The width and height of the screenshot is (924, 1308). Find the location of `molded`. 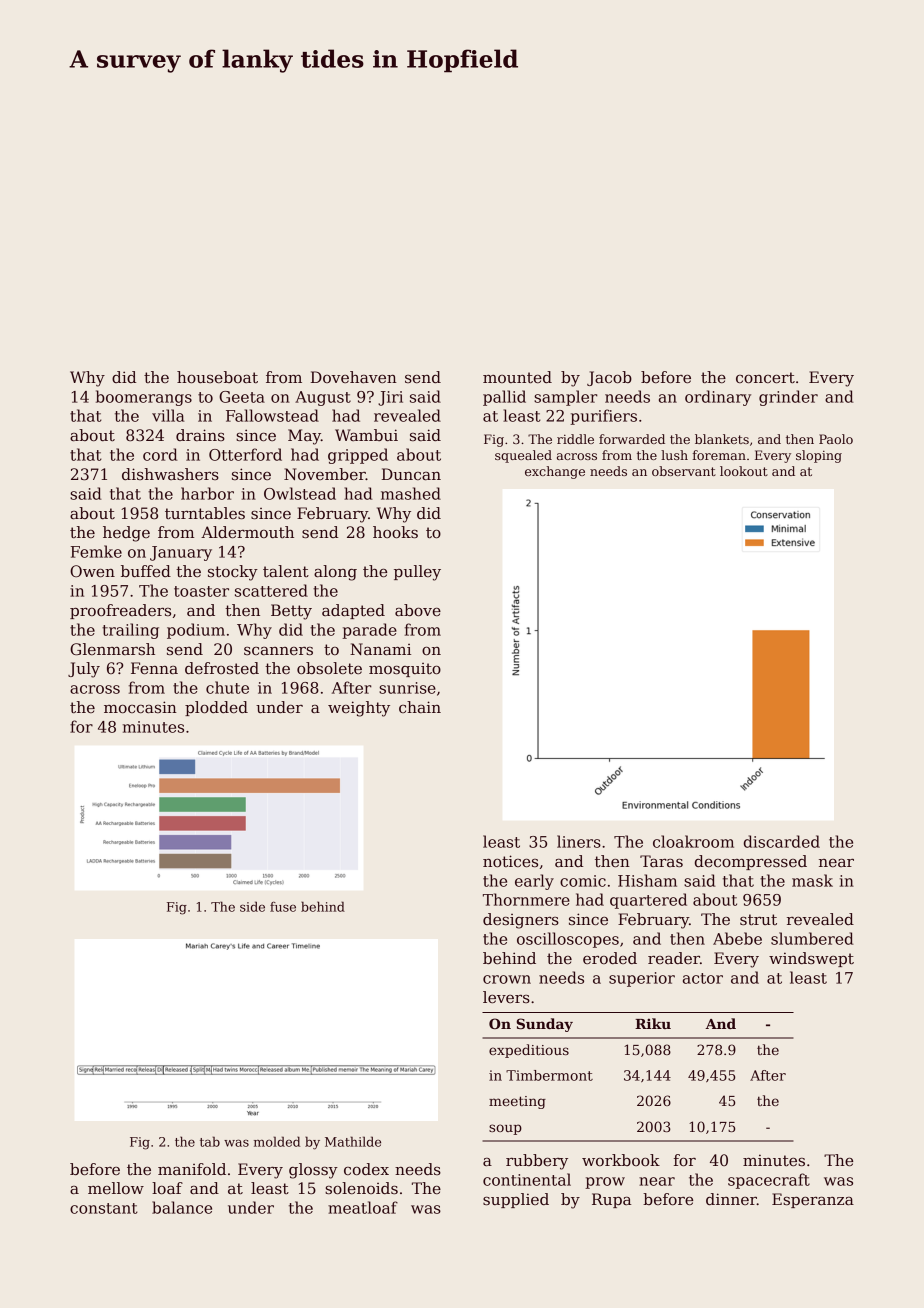

molded is located at coordinates (277, 1141).
